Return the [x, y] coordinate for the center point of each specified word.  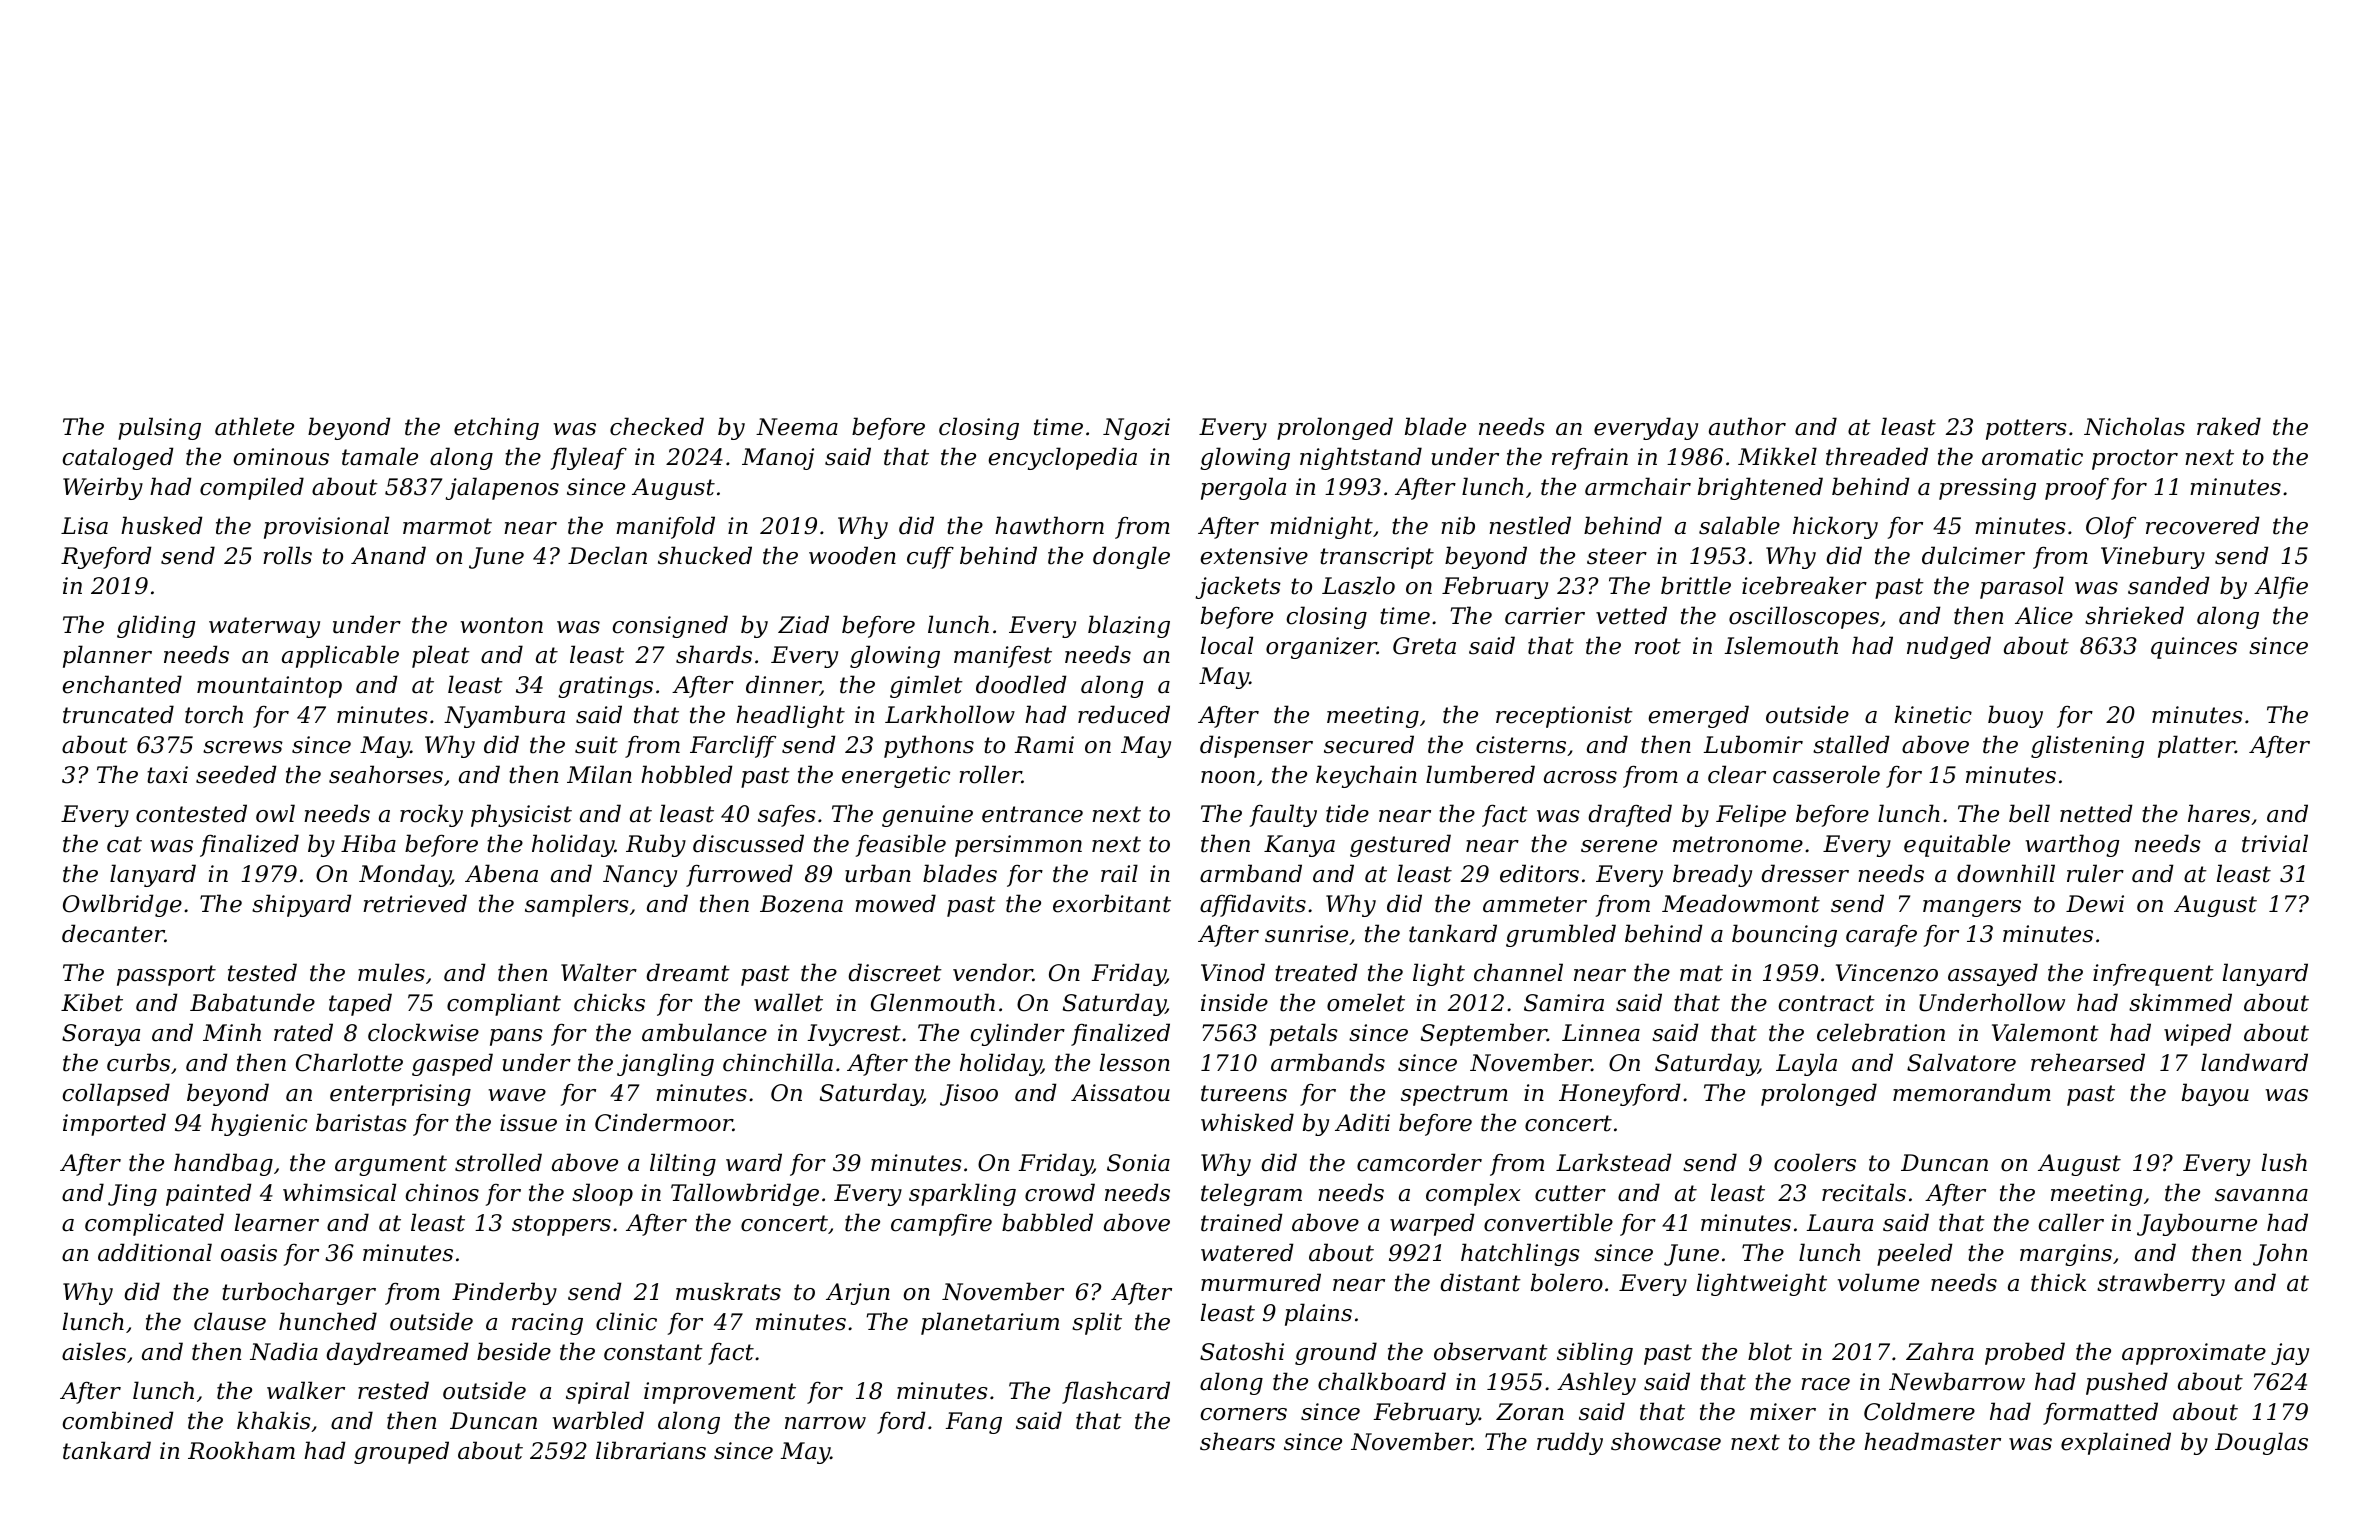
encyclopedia [1062, 458]
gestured [1400, 845]
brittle [1696, 585]
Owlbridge [122, 905]
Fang [973, 1423]
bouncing [1784, 935]
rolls [287, 555]
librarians [651, 1450]
